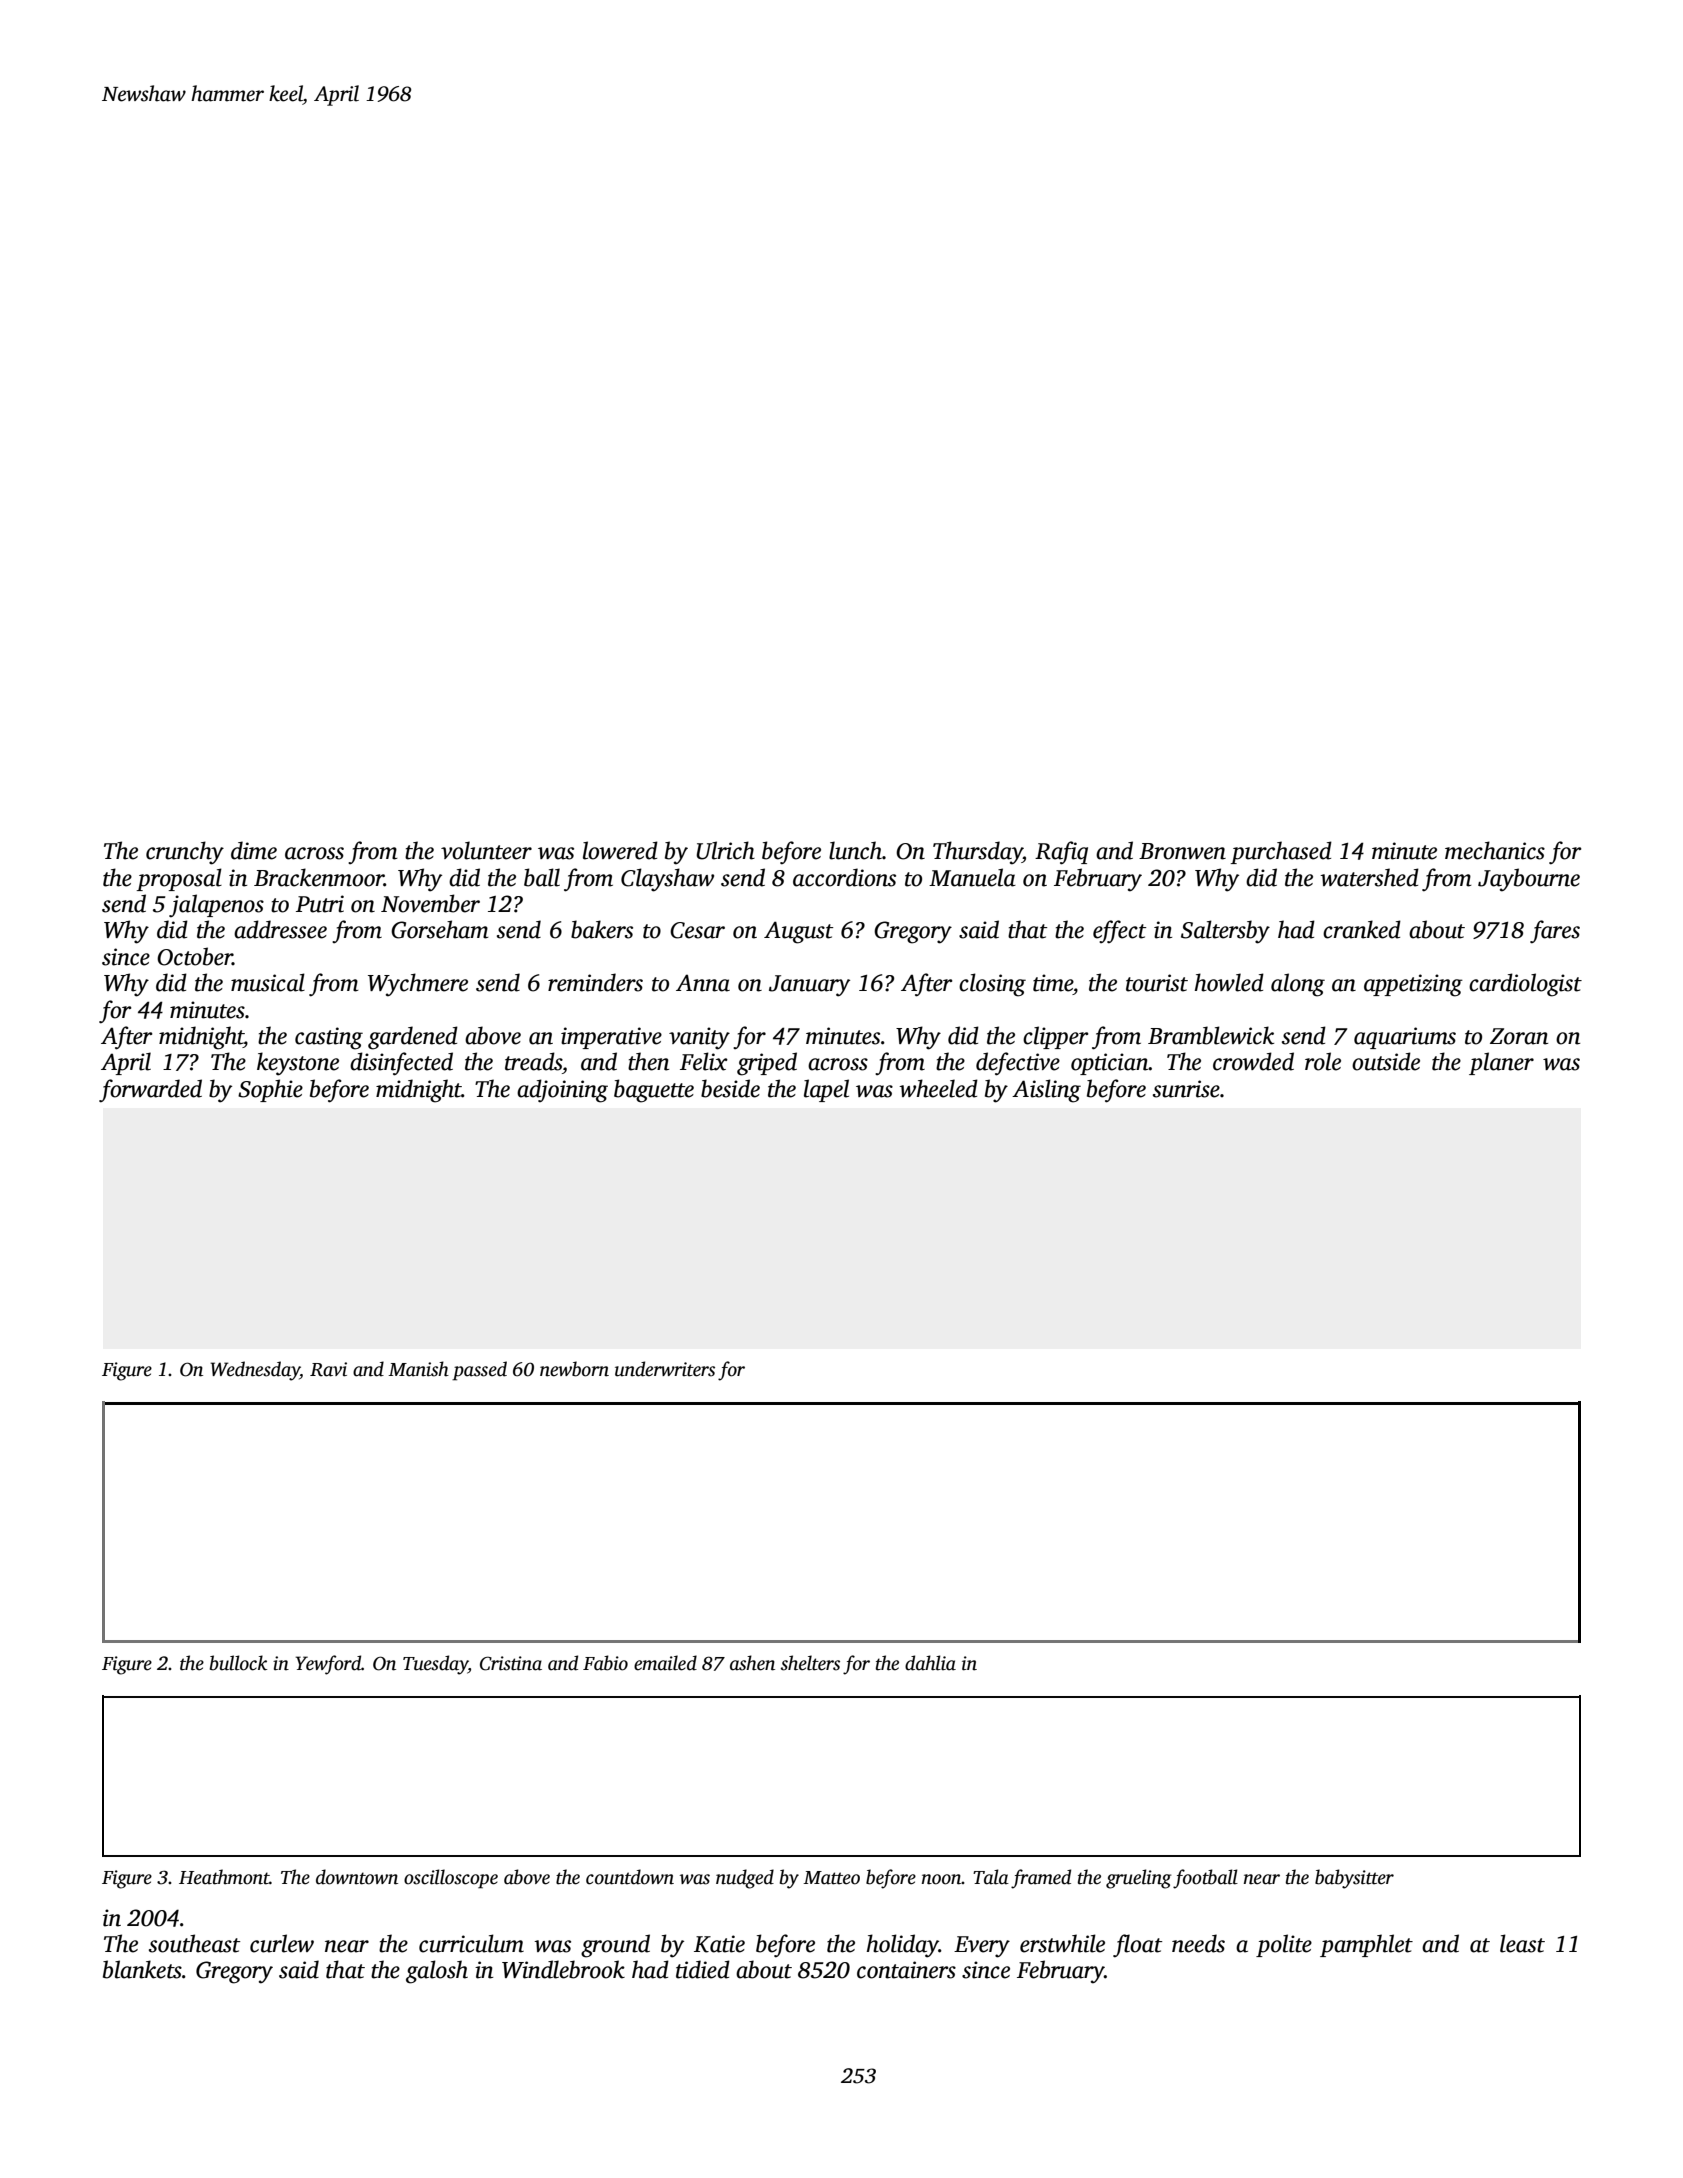  Describe the element at coordinates (142, 1969) in the page. I see `blankets` at that location.
